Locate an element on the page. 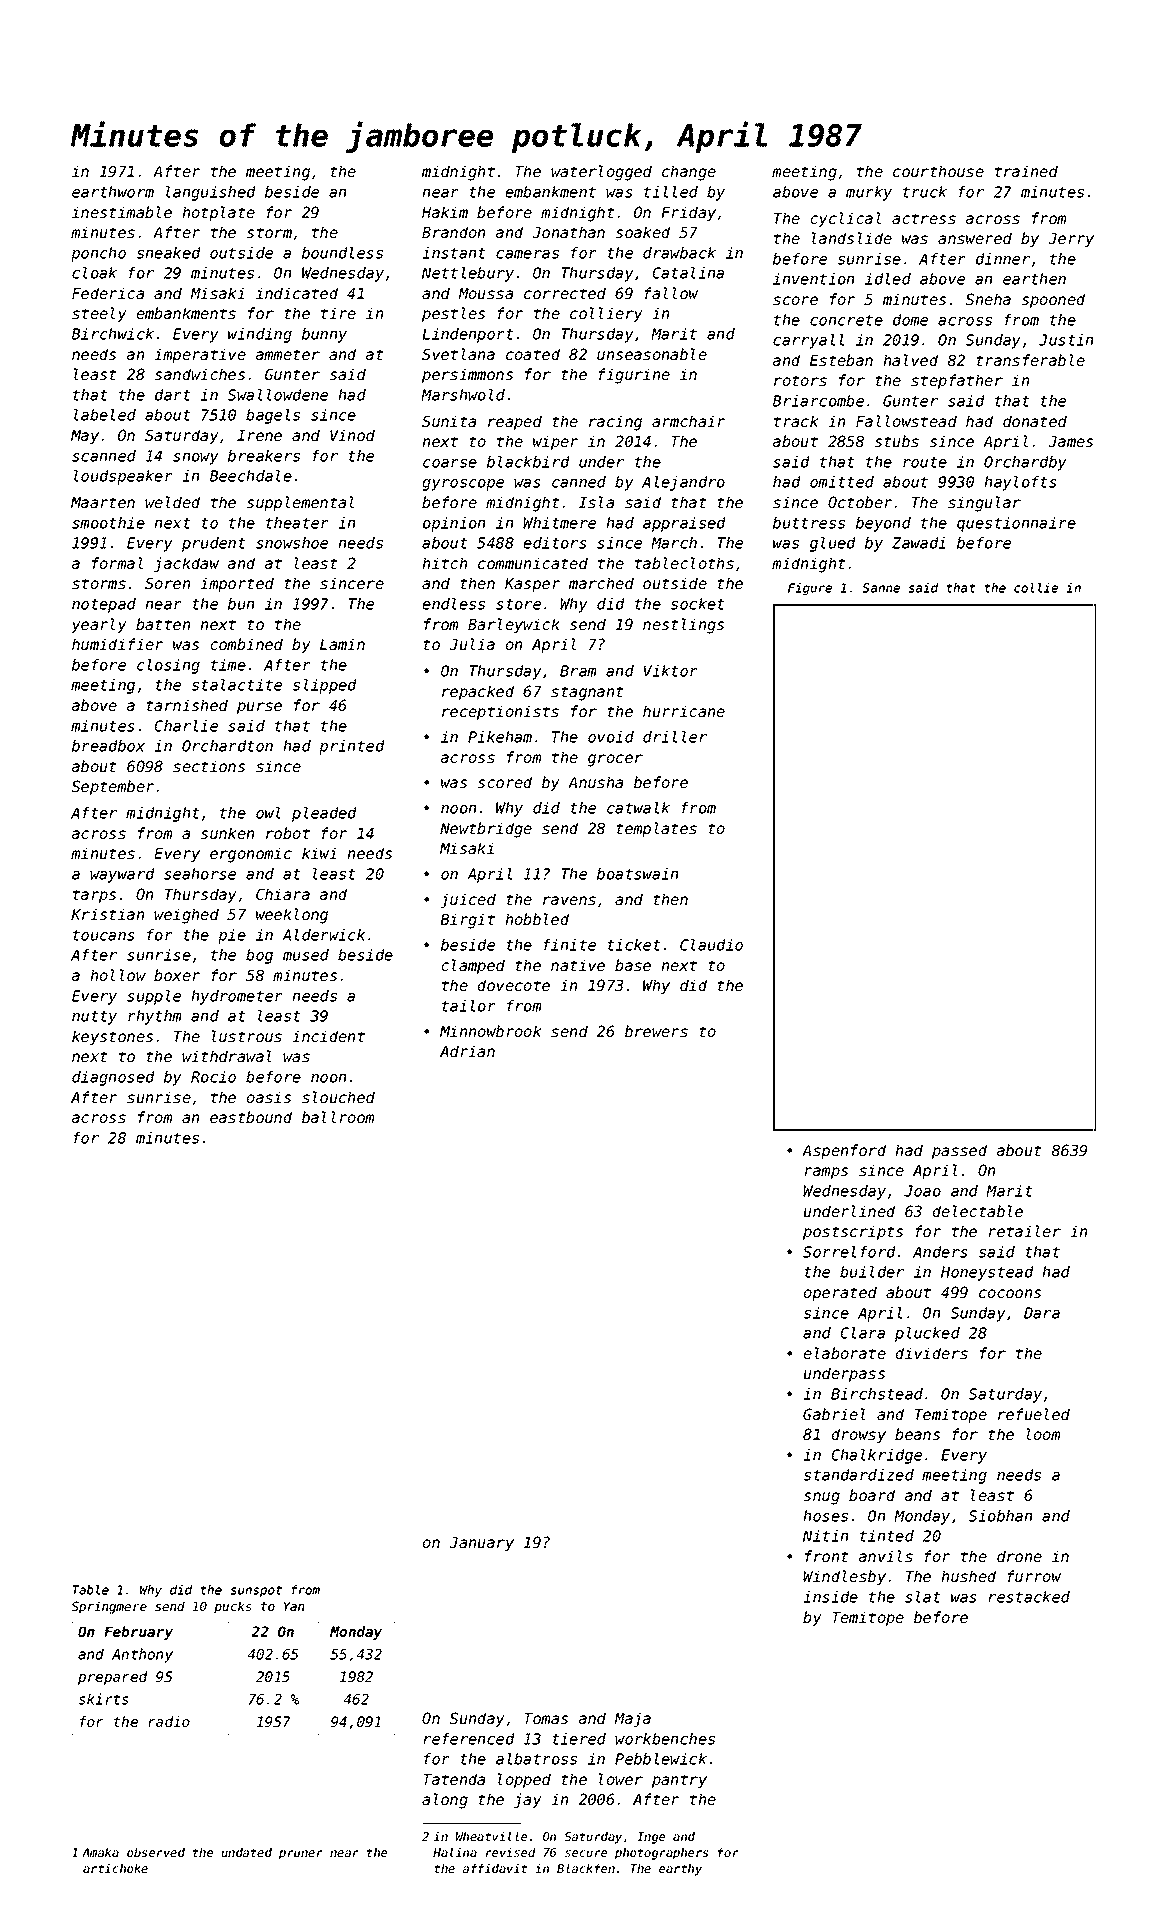 The image size is (1168, 1923). juiced is located at coordinates (468, 900).
